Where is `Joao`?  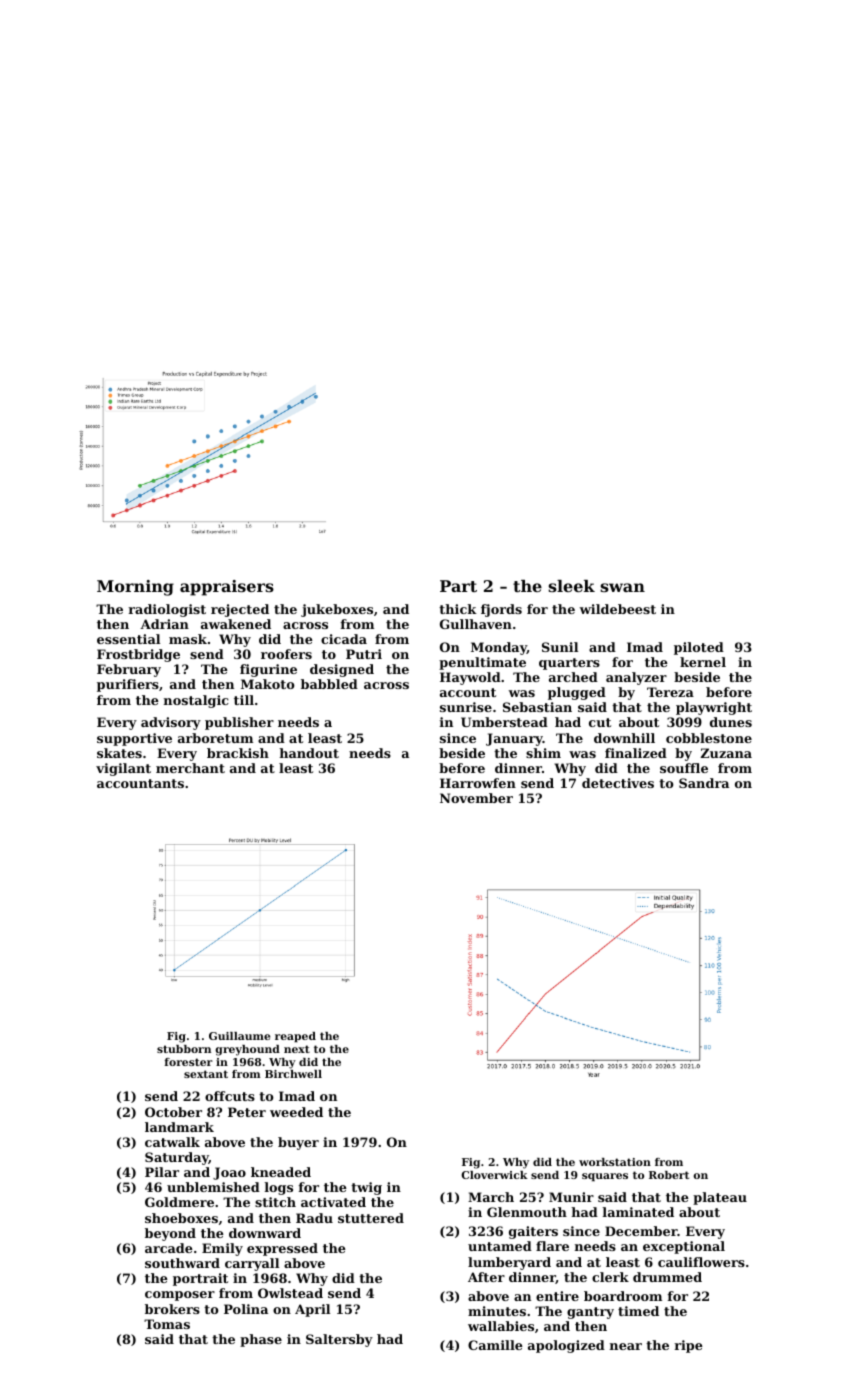 Joao is located at coordinates (229, 1173).
